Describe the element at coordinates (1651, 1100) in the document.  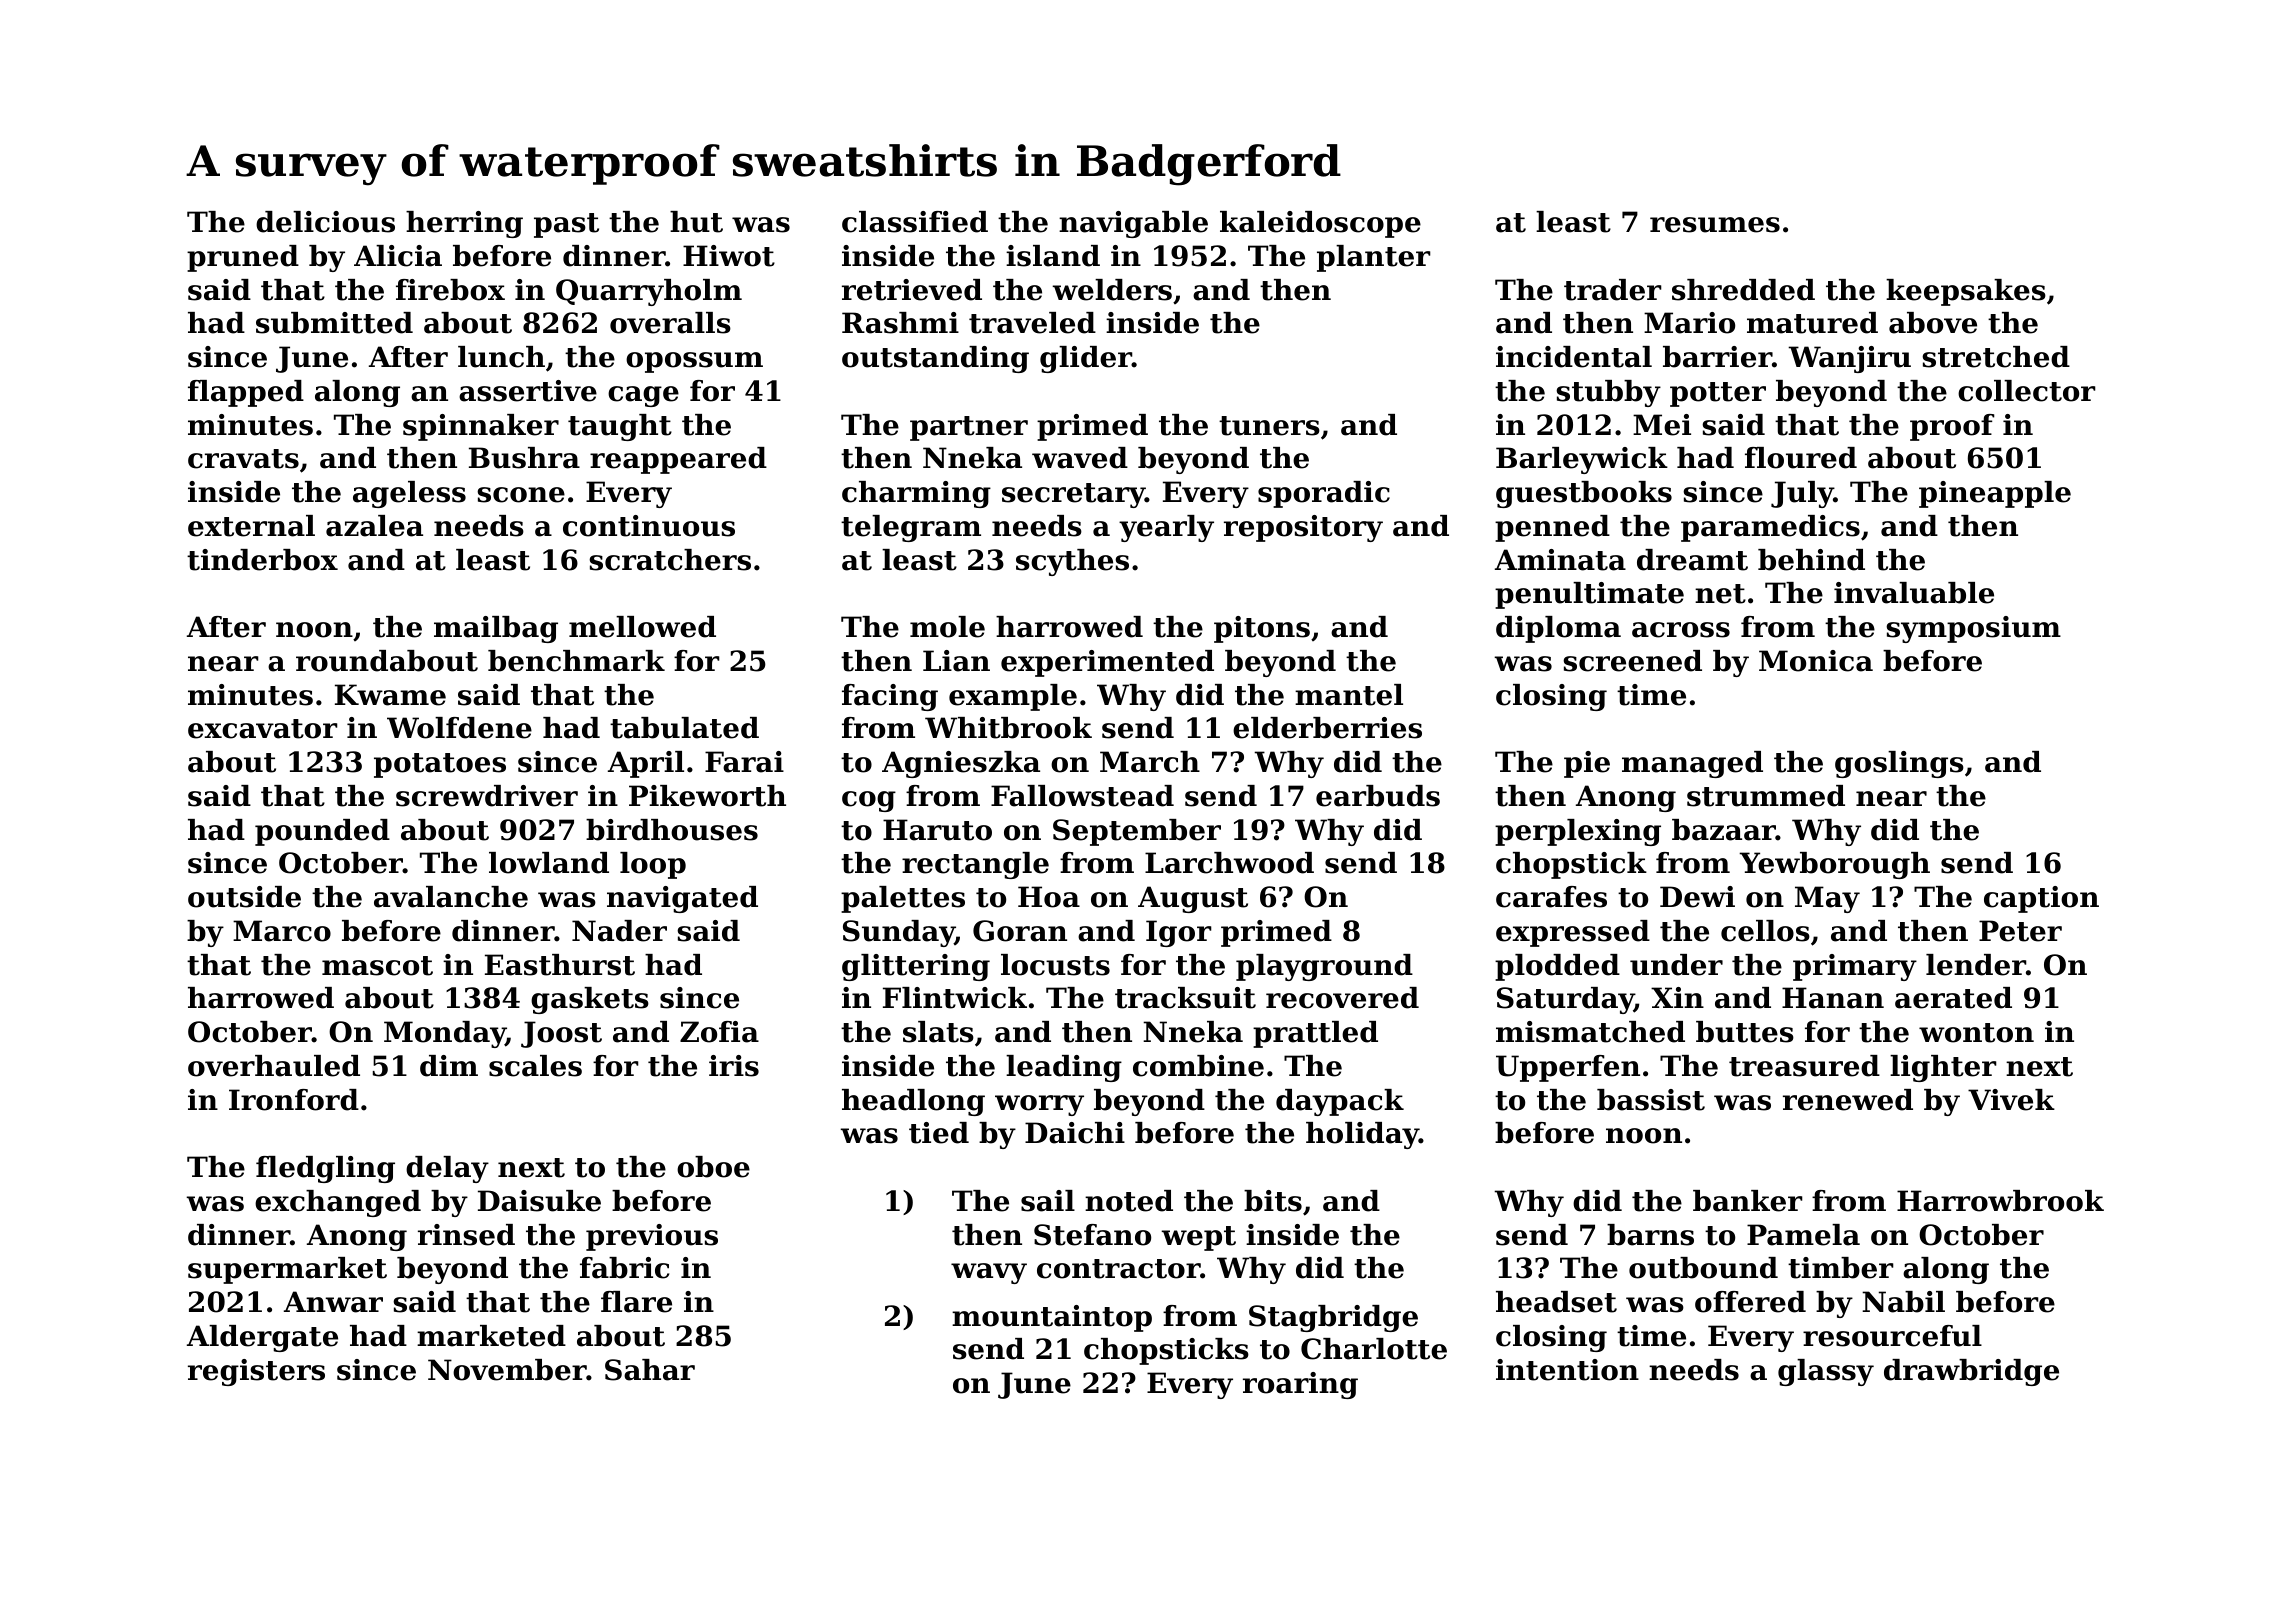
I see `bassist` at that location.
